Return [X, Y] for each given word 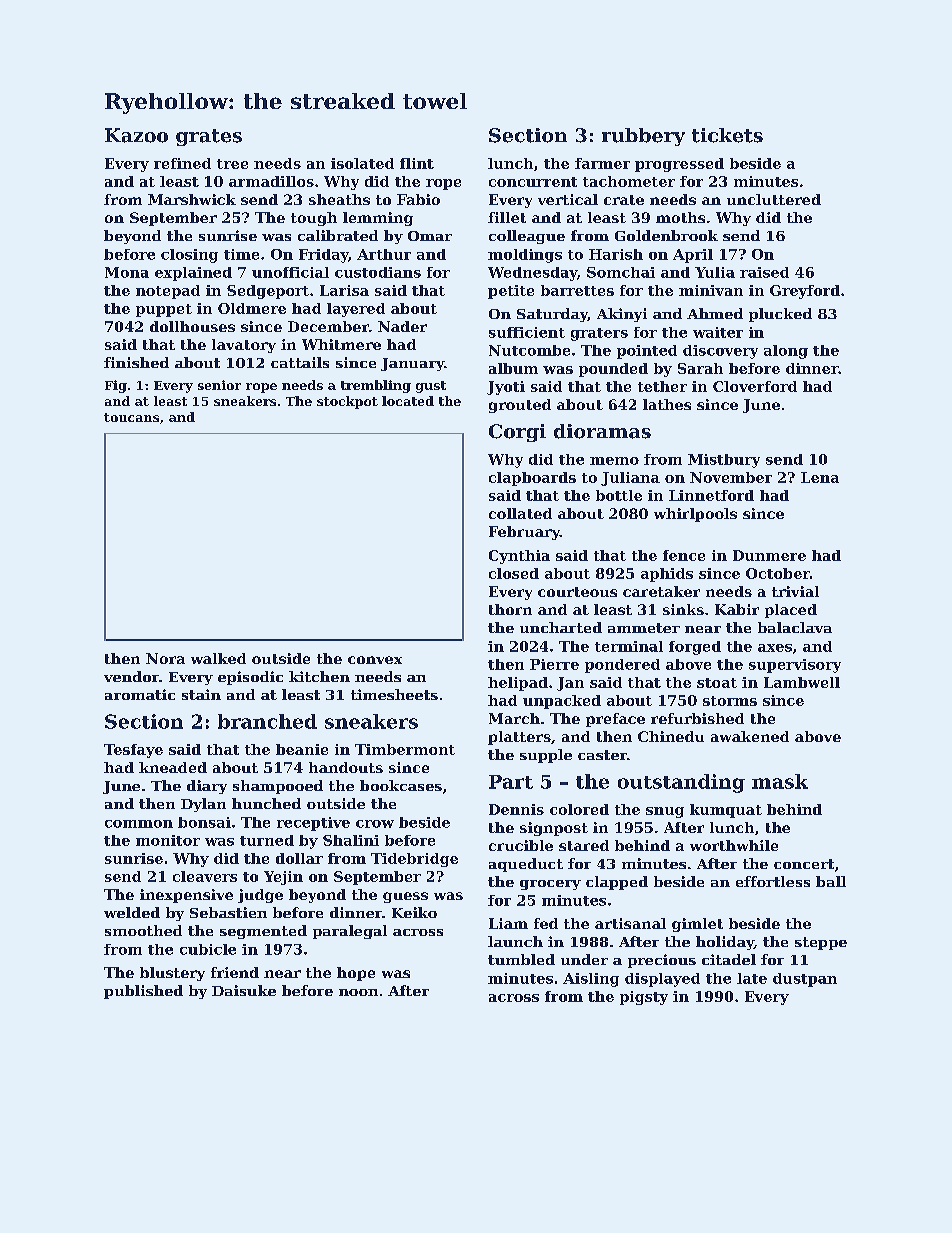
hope [356, 974]
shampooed [278, 787]
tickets [727, 135]
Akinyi [622, 315]
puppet [164, 310]
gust [431, 387]
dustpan [805, 980]
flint [417, 163]
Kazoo [136, 135]
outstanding [681, 783]
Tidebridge [414, 860]
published [143, 992]
